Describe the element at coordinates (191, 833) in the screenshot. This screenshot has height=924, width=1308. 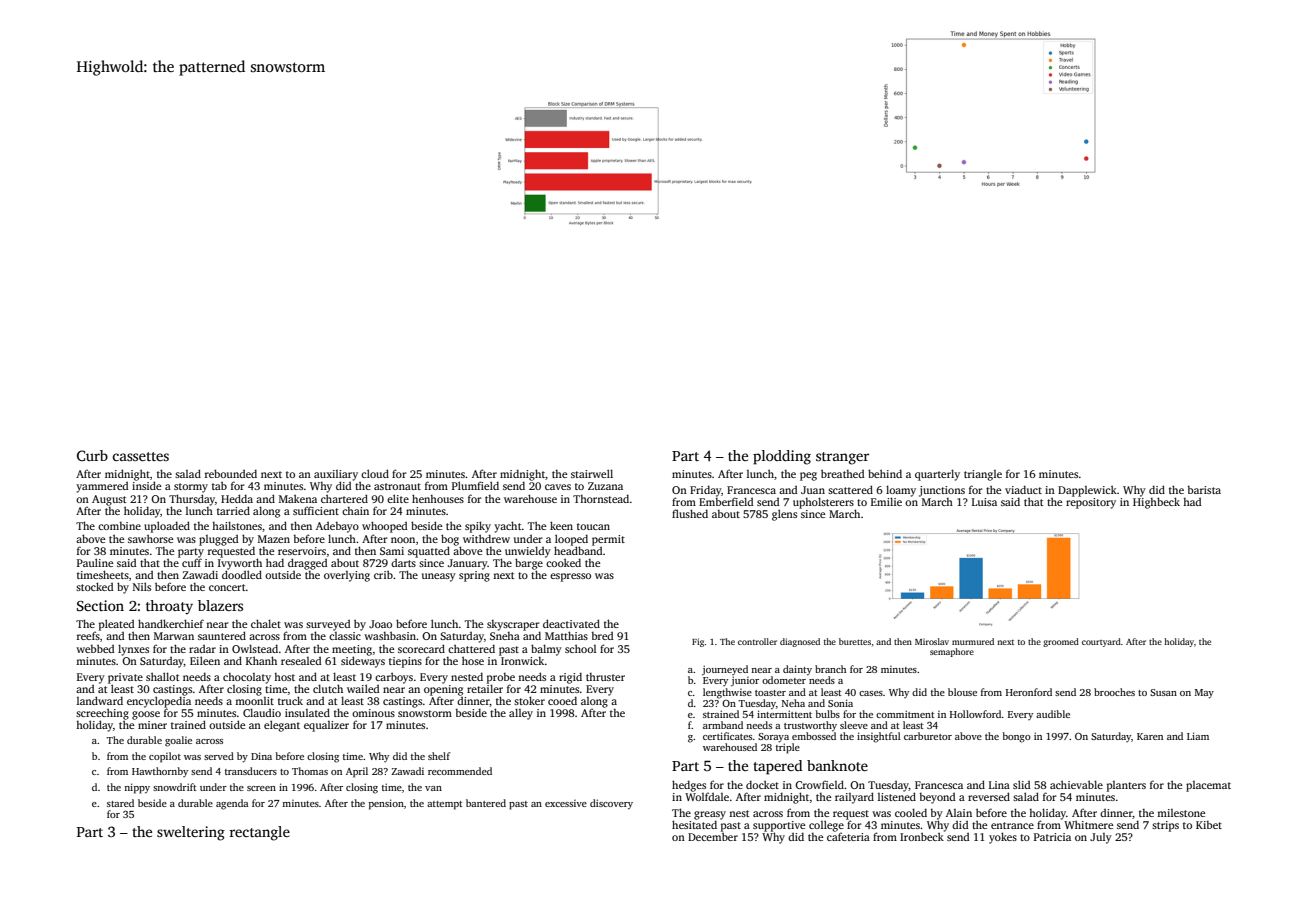
I see `sweltering` at that location.
